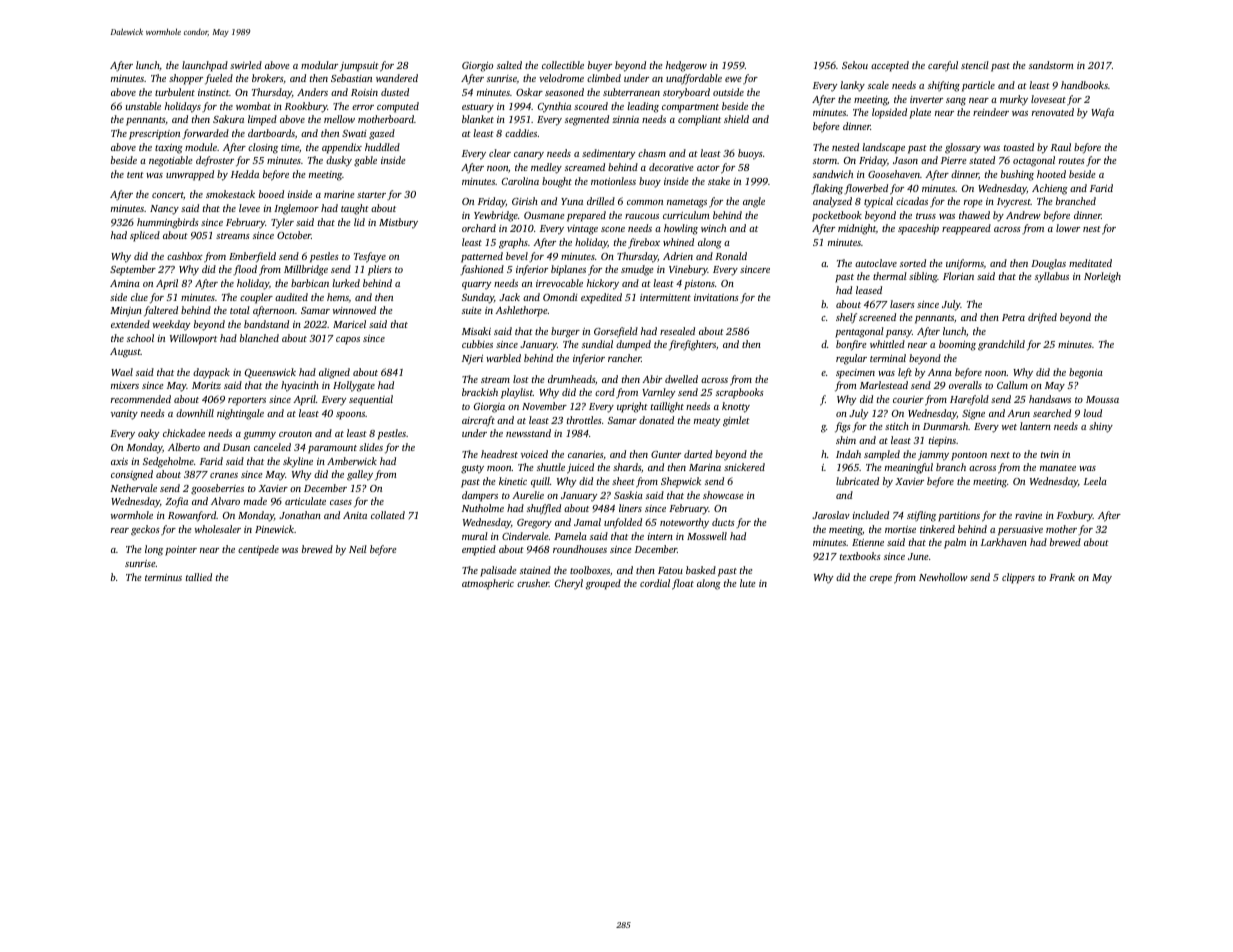 This screenshot has width=1233, height=952. Describe the element at coordinates (843, 427) in the screenshot. I see `figs` at that location.
